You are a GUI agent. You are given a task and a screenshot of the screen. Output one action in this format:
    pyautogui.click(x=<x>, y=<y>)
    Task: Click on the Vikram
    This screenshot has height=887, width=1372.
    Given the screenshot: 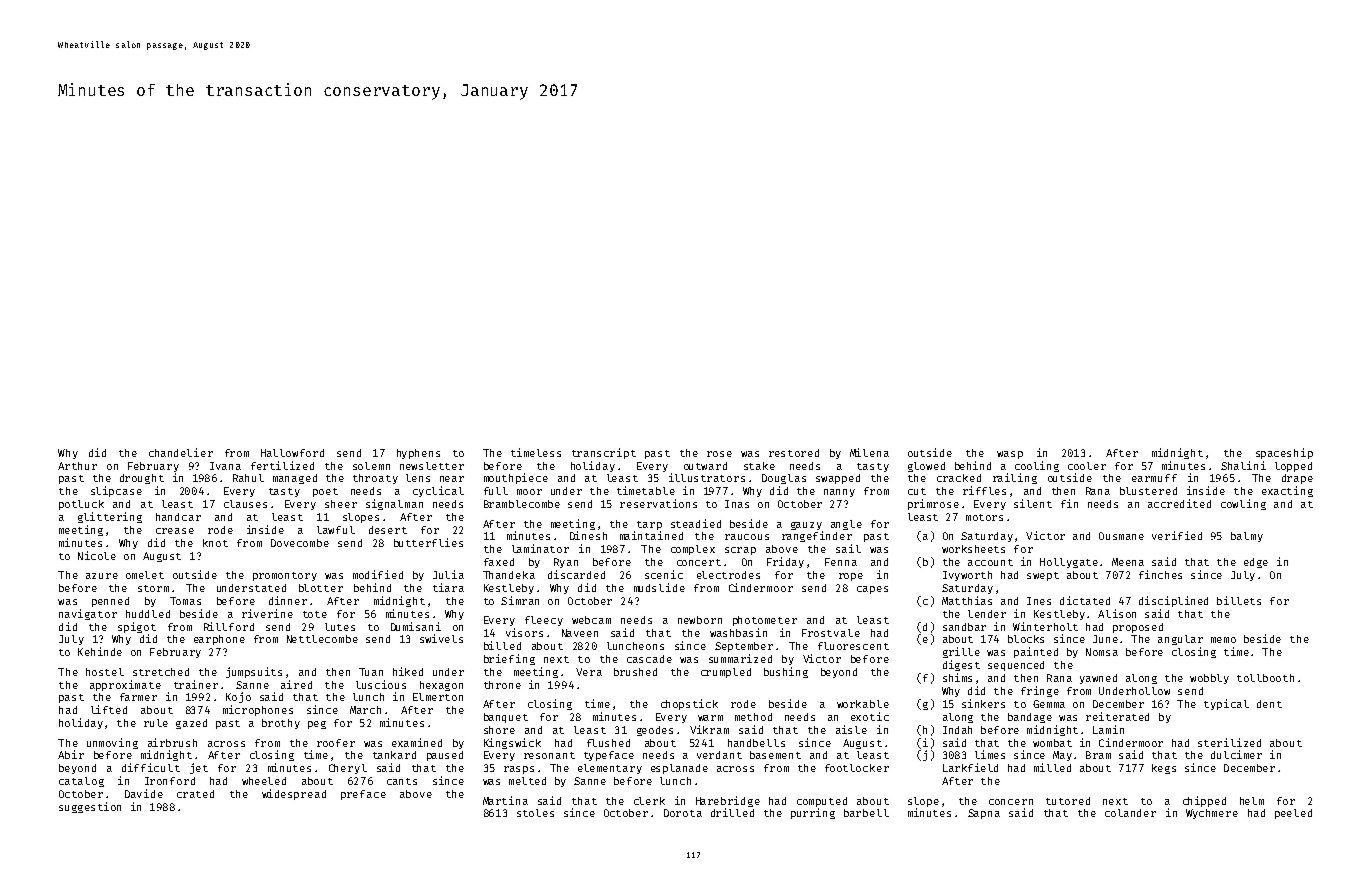 What is the action you would take?
    pyautogui.click(x=709, y=729)
